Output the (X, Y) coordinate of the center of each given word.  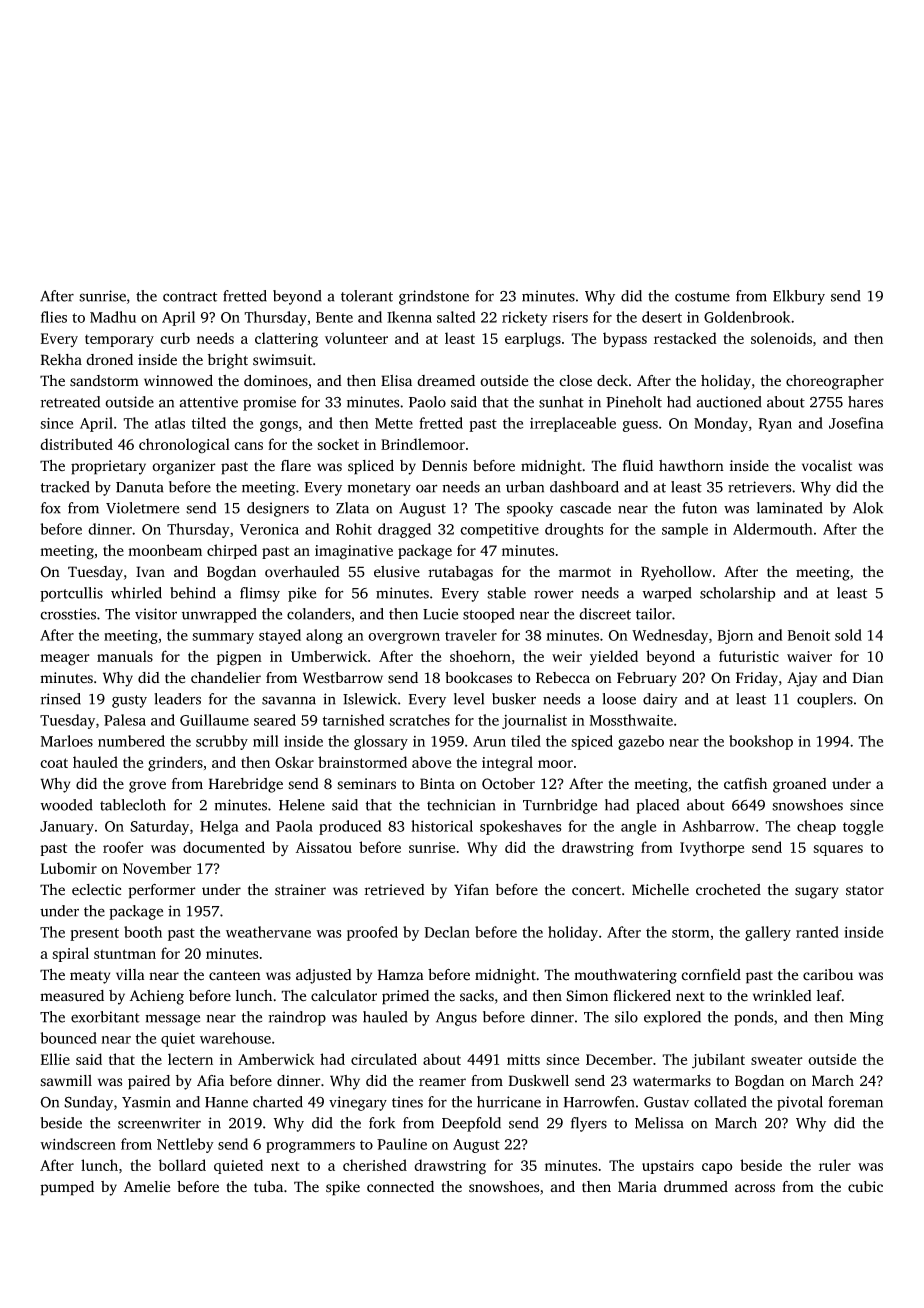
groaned (800, 785)
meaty (90, 977)
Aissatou (324, 847)
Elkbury (799, 297)
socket (338, 444)
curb (175, 338)
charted (278, 1102)
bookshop (761, 742)
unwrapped (219, 615)
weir (567, 656)
